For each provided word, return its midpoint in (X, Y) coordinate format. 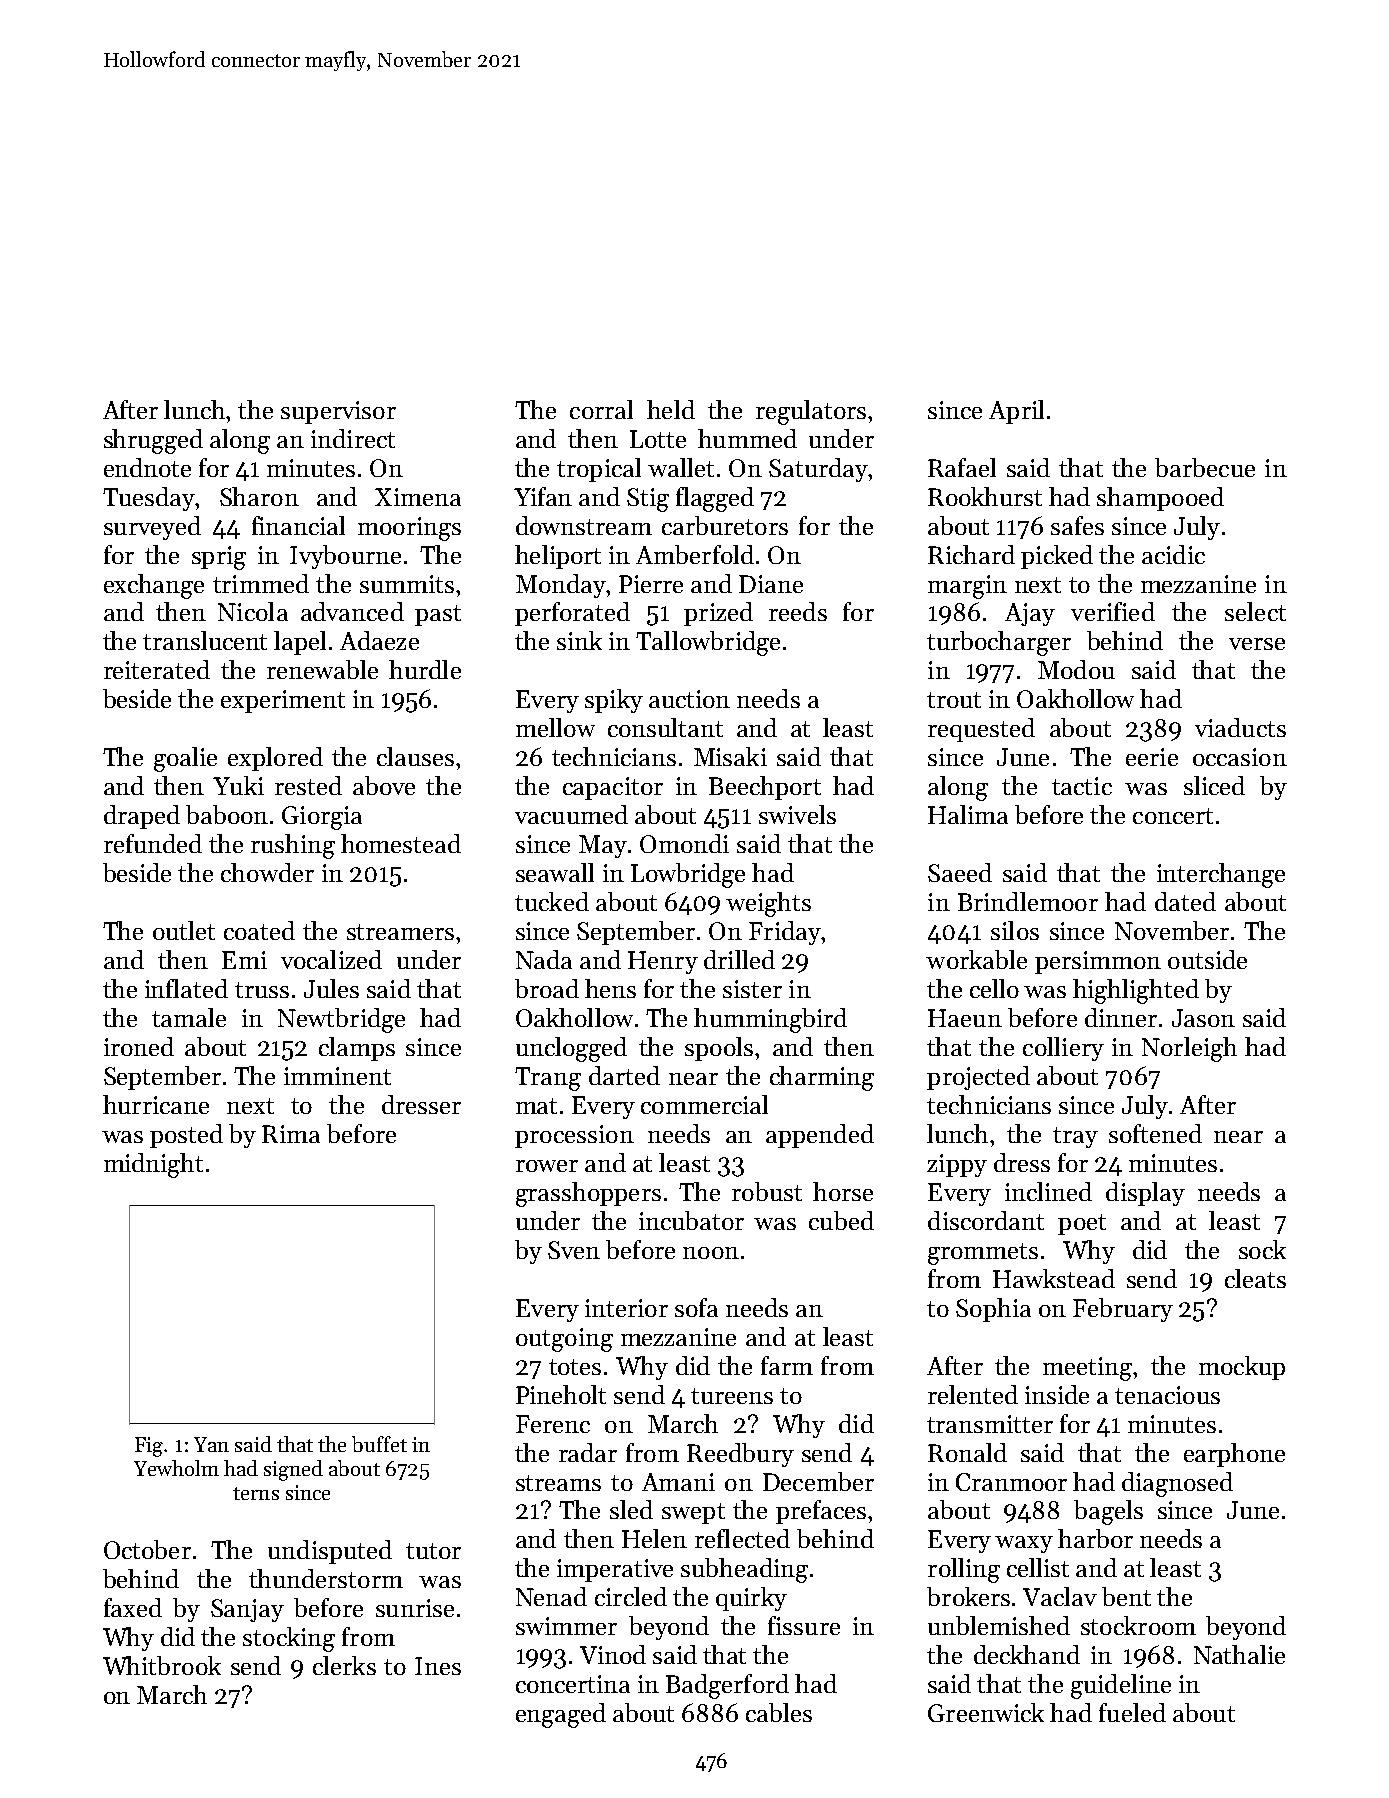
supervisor (338, 412)
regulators (811, 412)
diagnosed (1177, 1484)
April (1016, 412)
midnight (153, 1165)
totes (575, 1367)
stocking (289, 1639)
